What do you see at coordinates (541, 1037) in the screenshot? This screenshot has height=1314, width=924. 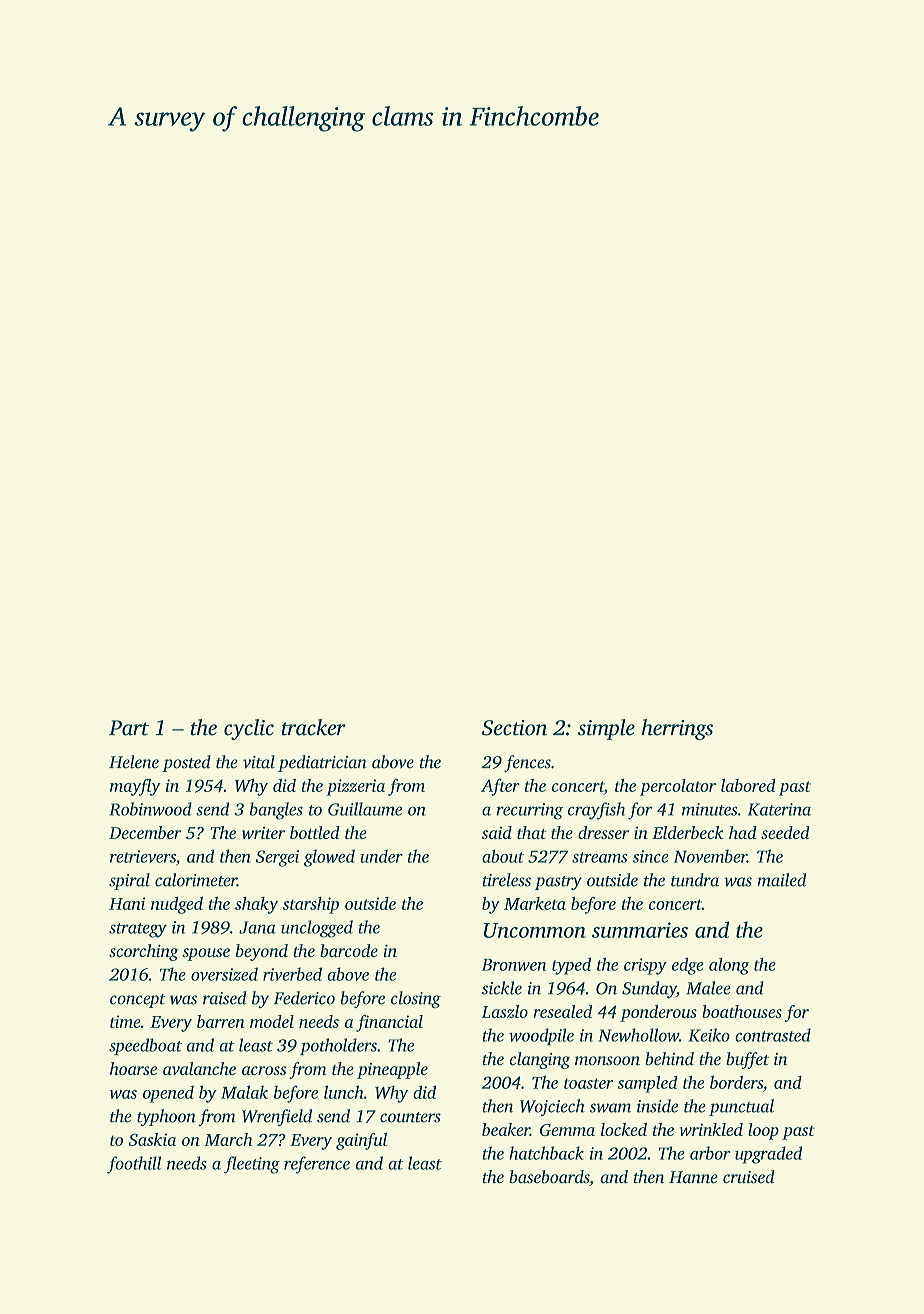 I see `woodpile` at bounding box center [541, 1037].
